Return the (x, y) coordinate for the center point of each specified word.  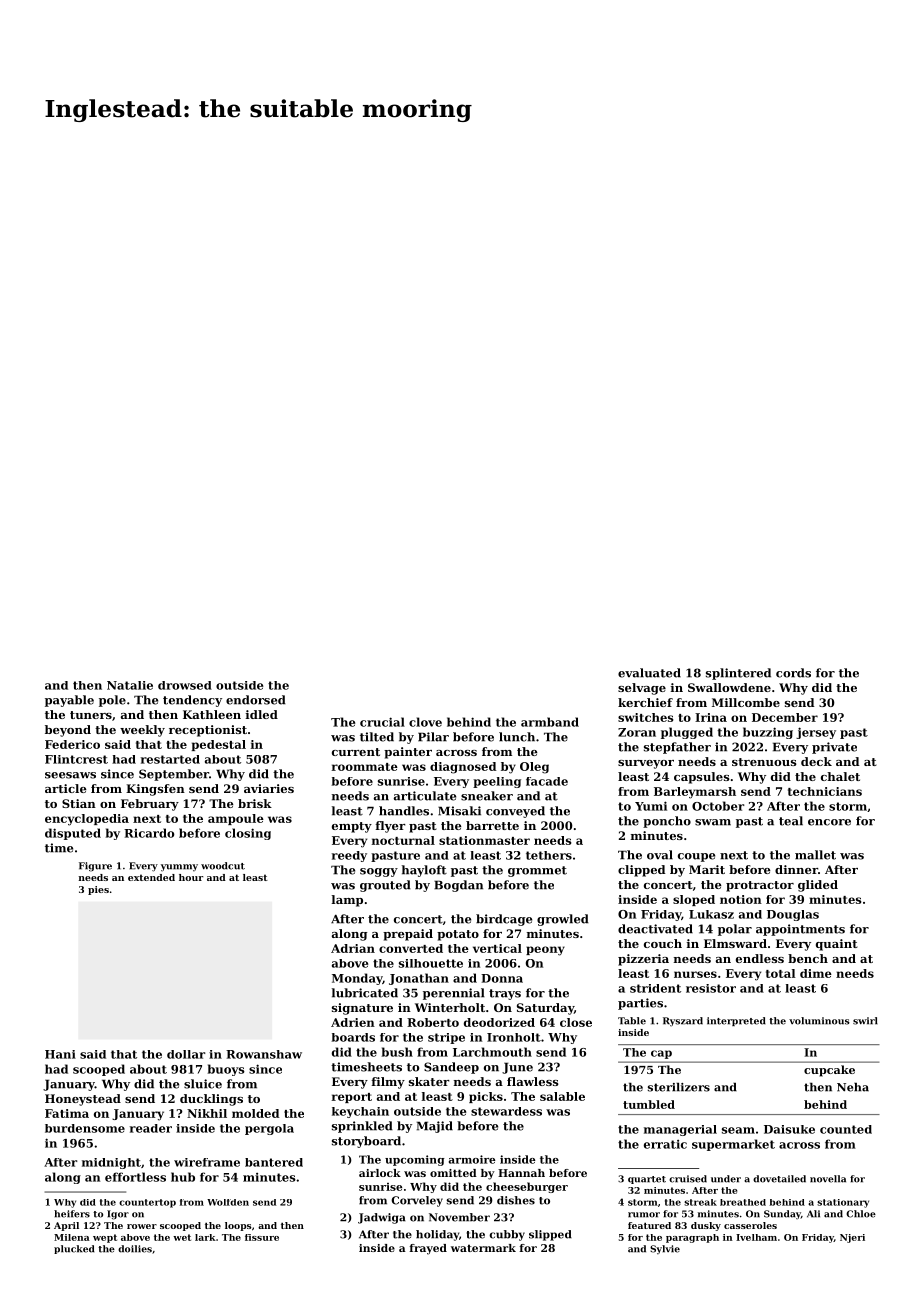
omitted (453, 1173)
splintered (738, 674)
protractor (760, 886)
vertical (497, 948)
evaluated (649, 673)
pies (98, 890)
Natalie (130, 685)
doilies (135, 1249)
